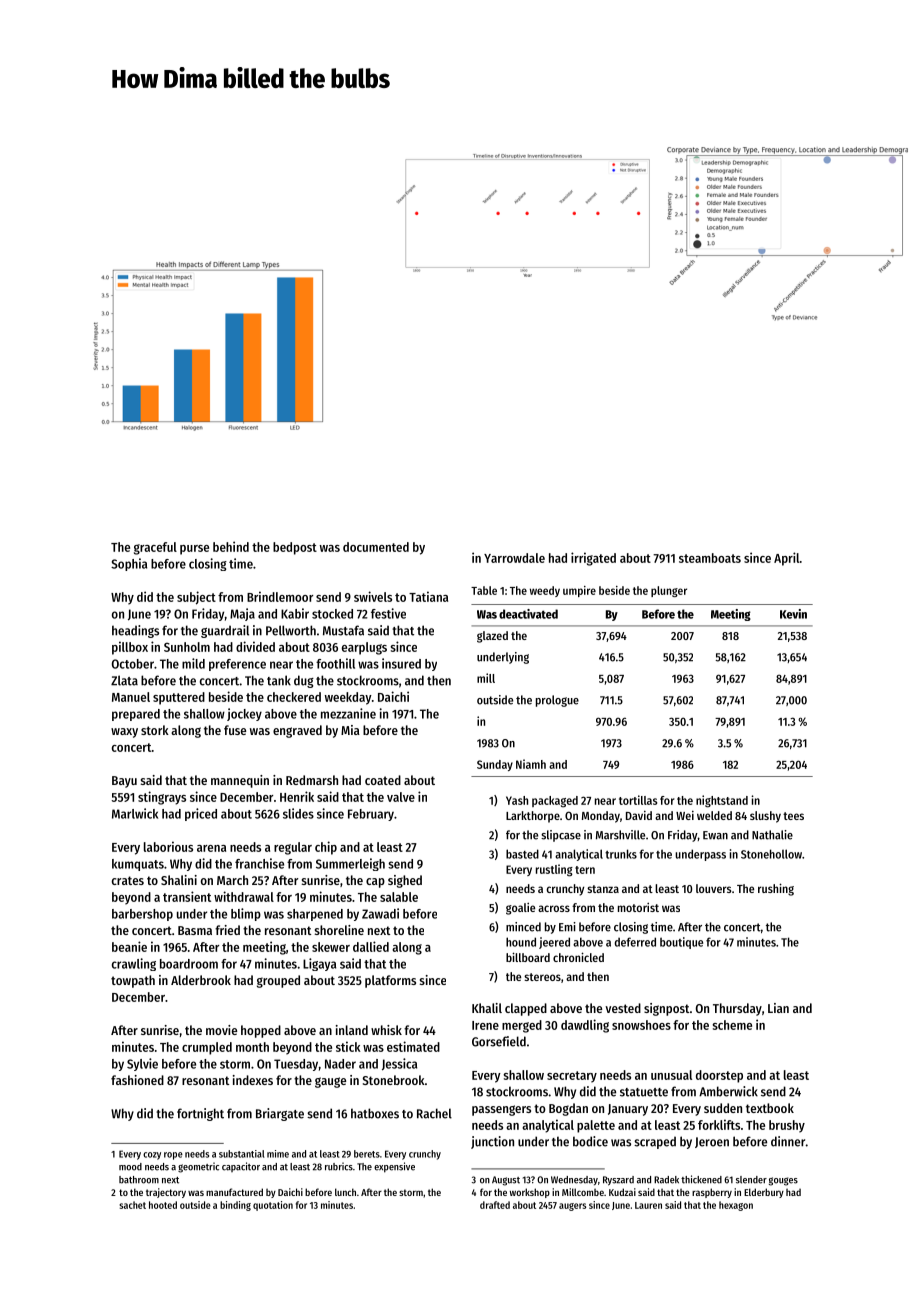  What do you see at coordinates (528, 957) in the screenshot?
I see `billboard` at bounding box center [528, 957].
